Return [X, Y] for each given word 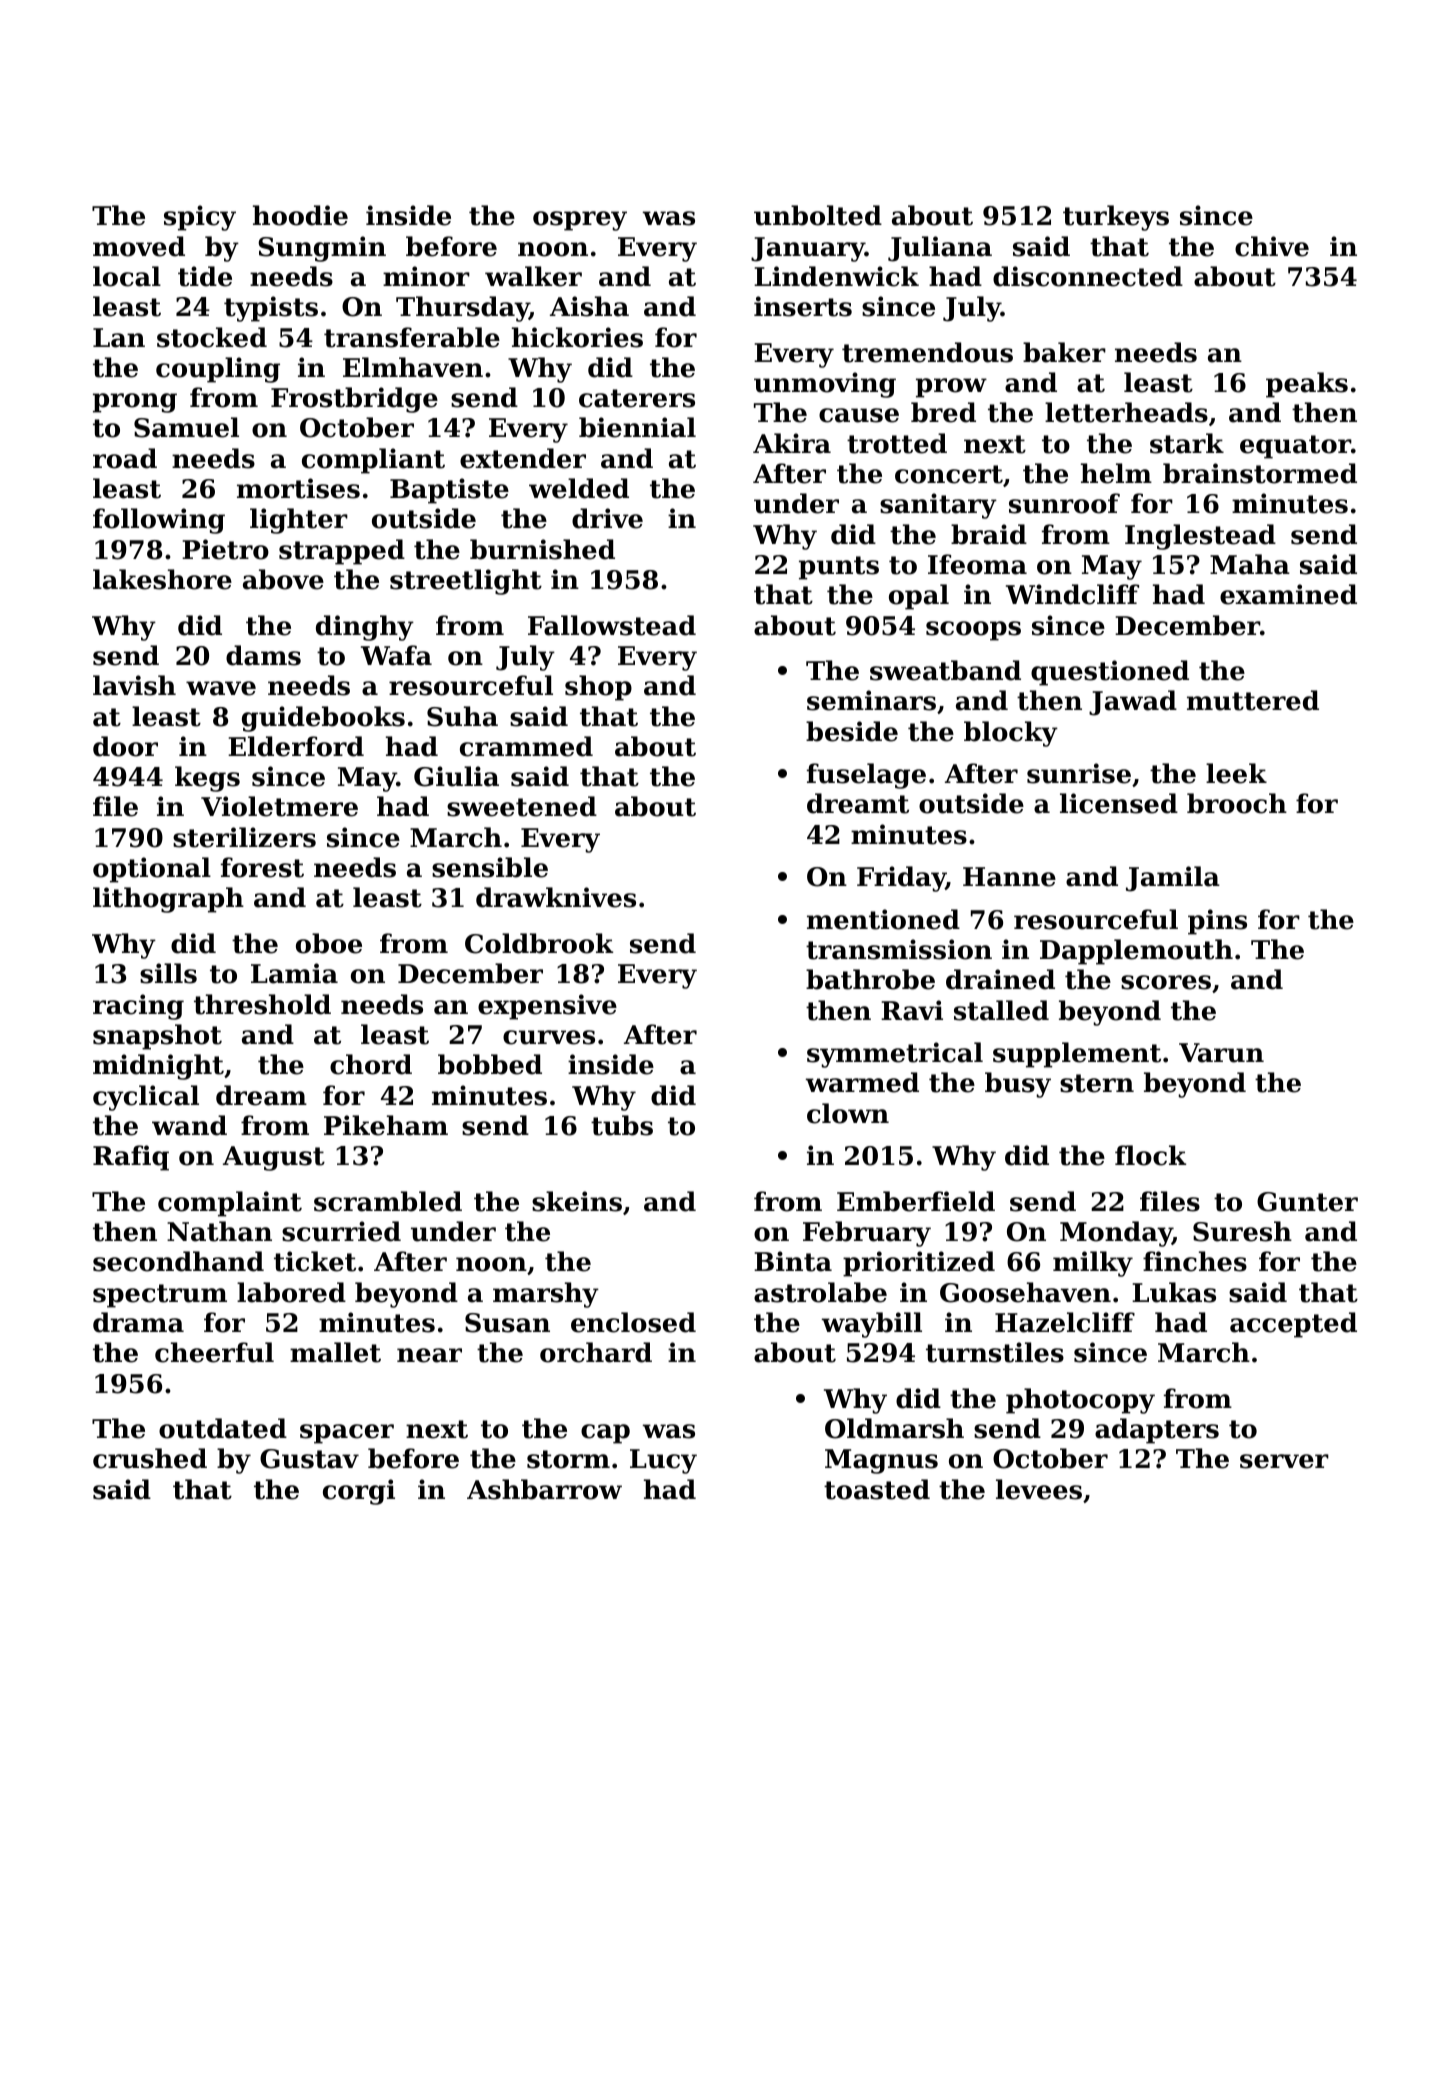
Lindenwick [836, 276]
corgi [359, 1492]
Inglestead [1200, 537]
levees [1039, 1489]
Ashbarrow [544, 1489]
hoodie [300, 215]
